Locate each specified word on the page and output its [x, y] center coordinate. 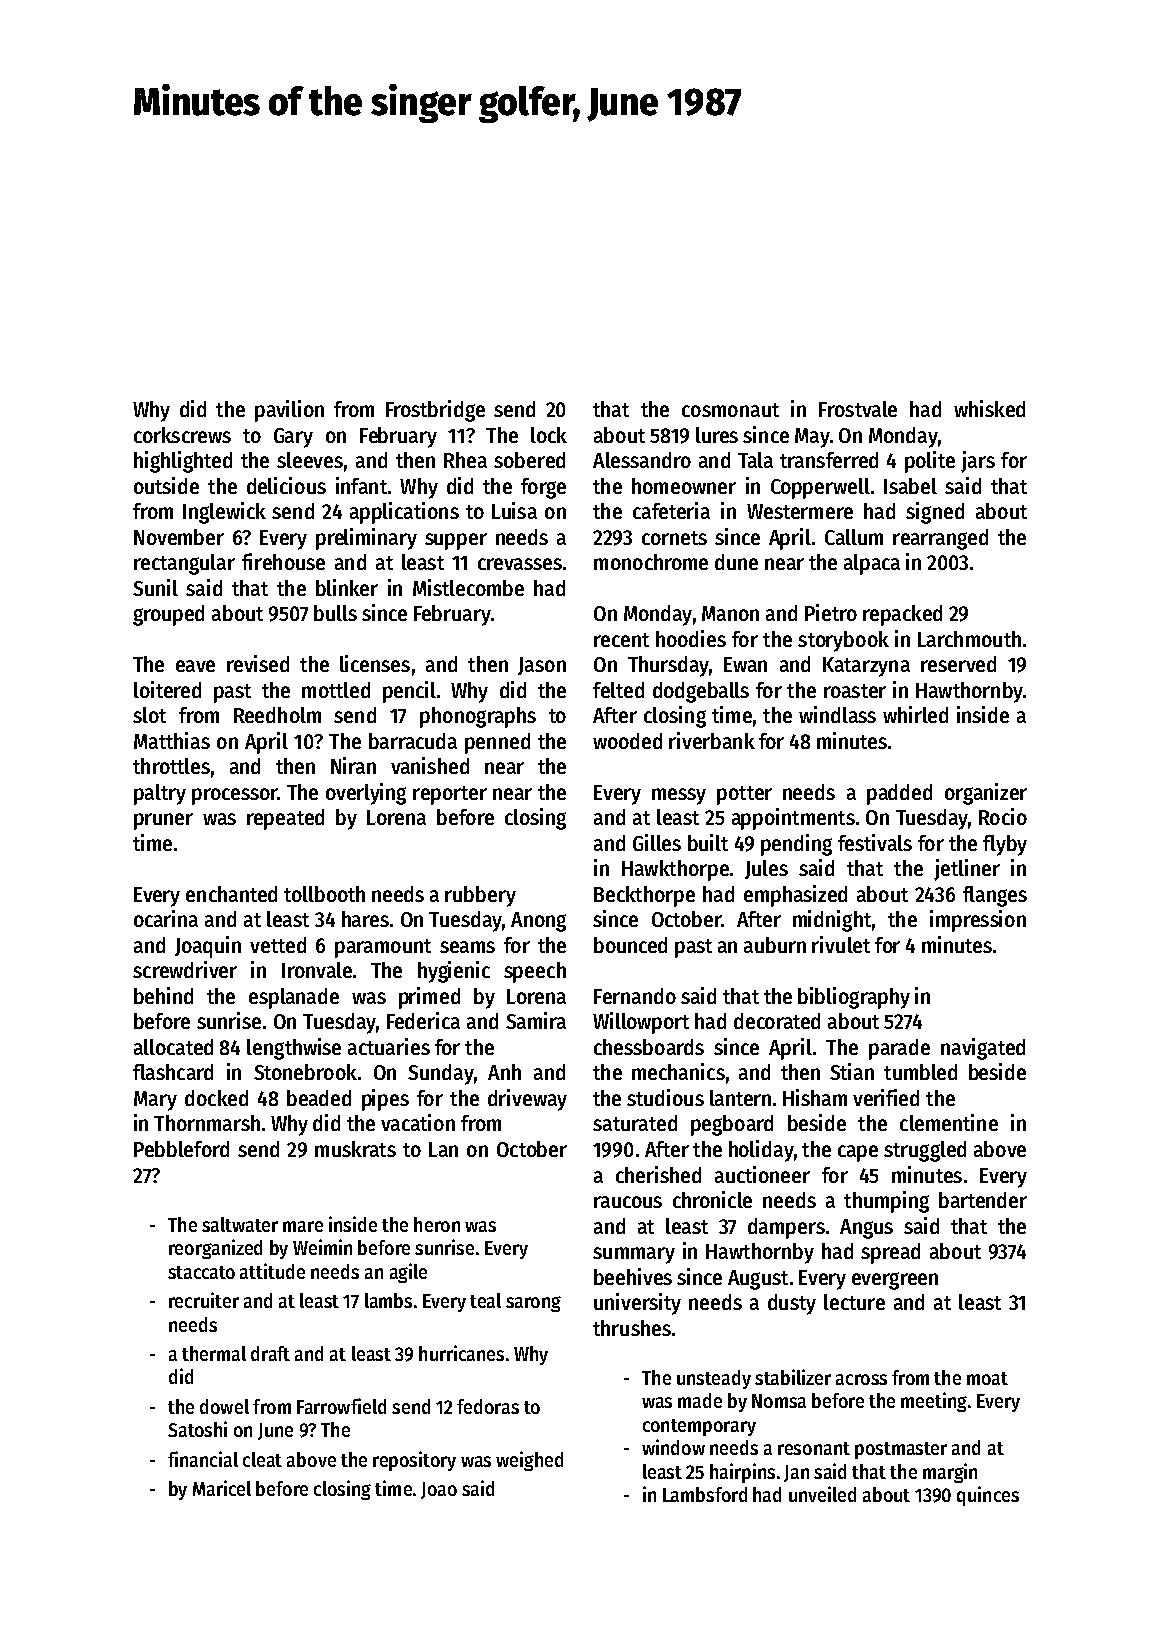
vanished [430, 765]
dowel [224, 1406]
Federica [423, 1020]
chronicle [712, 1199]
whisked [989, 408]
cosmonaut [730, 410]
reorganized [215, 1249]
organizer [986, 794]
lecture [854, 1302]
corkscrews [182, 435]
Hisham [815, 1097]
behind [163, 995]
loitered [167, 689]
